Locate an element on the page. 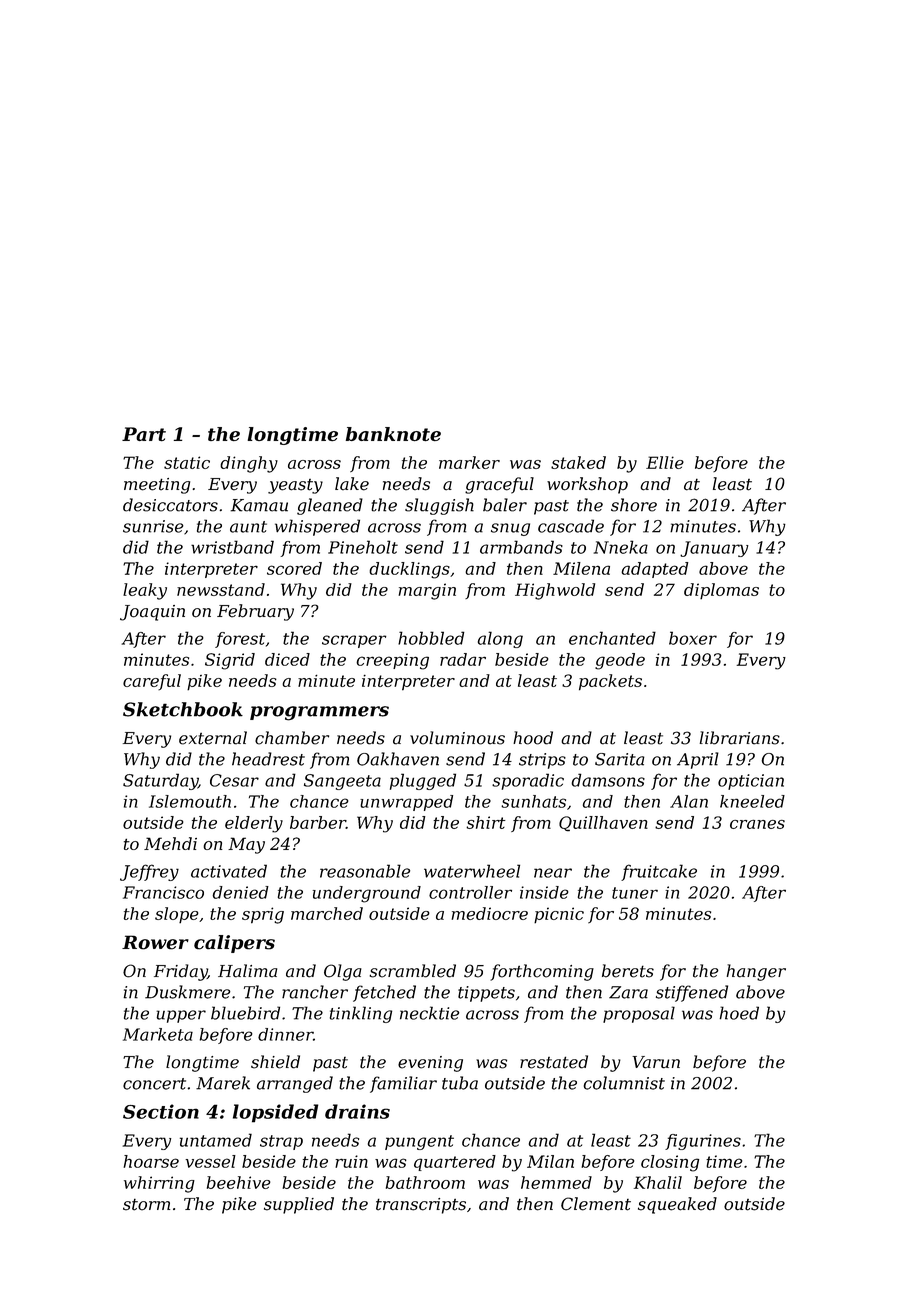 Image resolution: width=908 pixels, height=1316 pixels. banknote is located at coordinates (393, 434).
